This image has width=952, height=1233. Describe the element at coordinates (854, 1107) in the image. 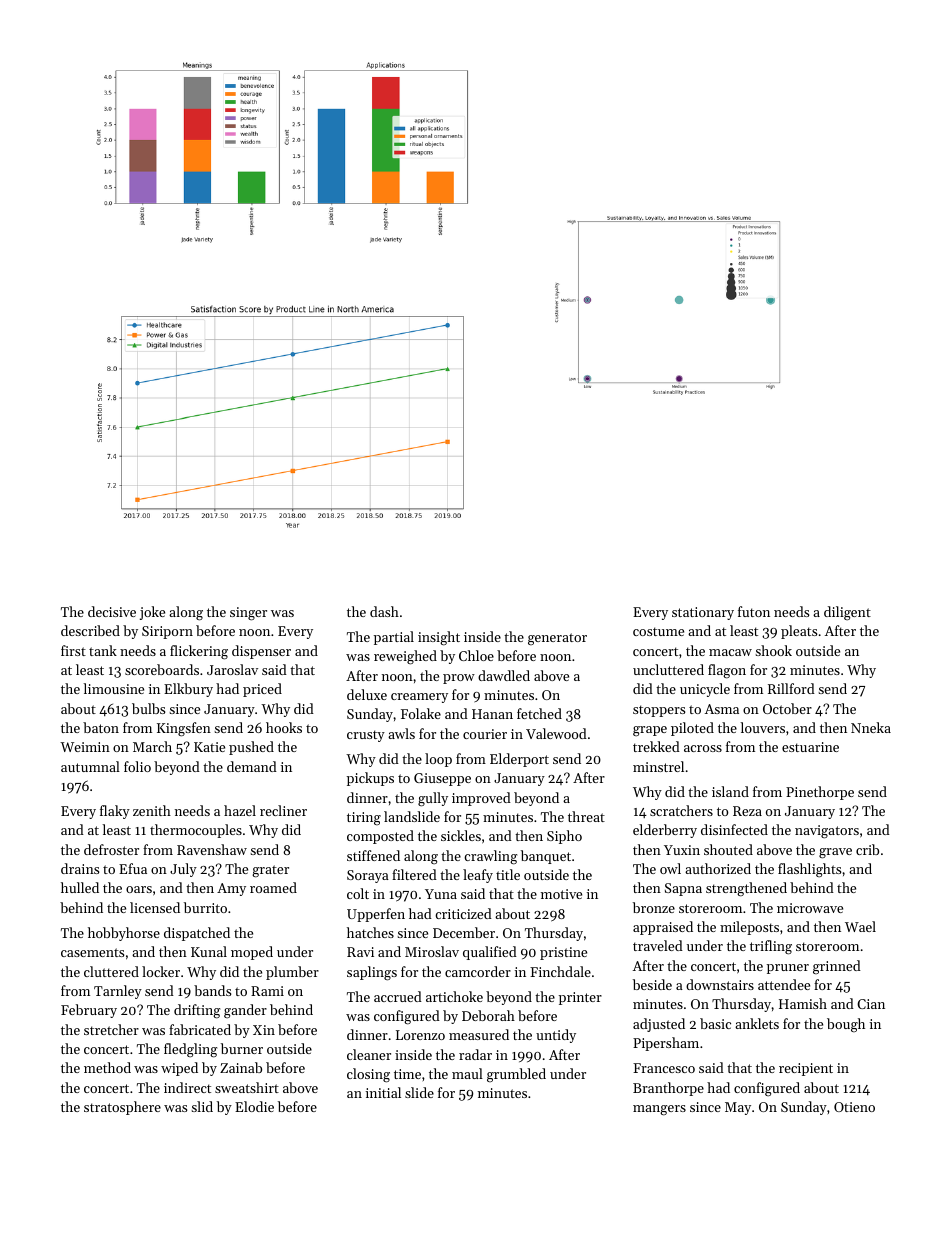

I see `Otieno` at that location.
